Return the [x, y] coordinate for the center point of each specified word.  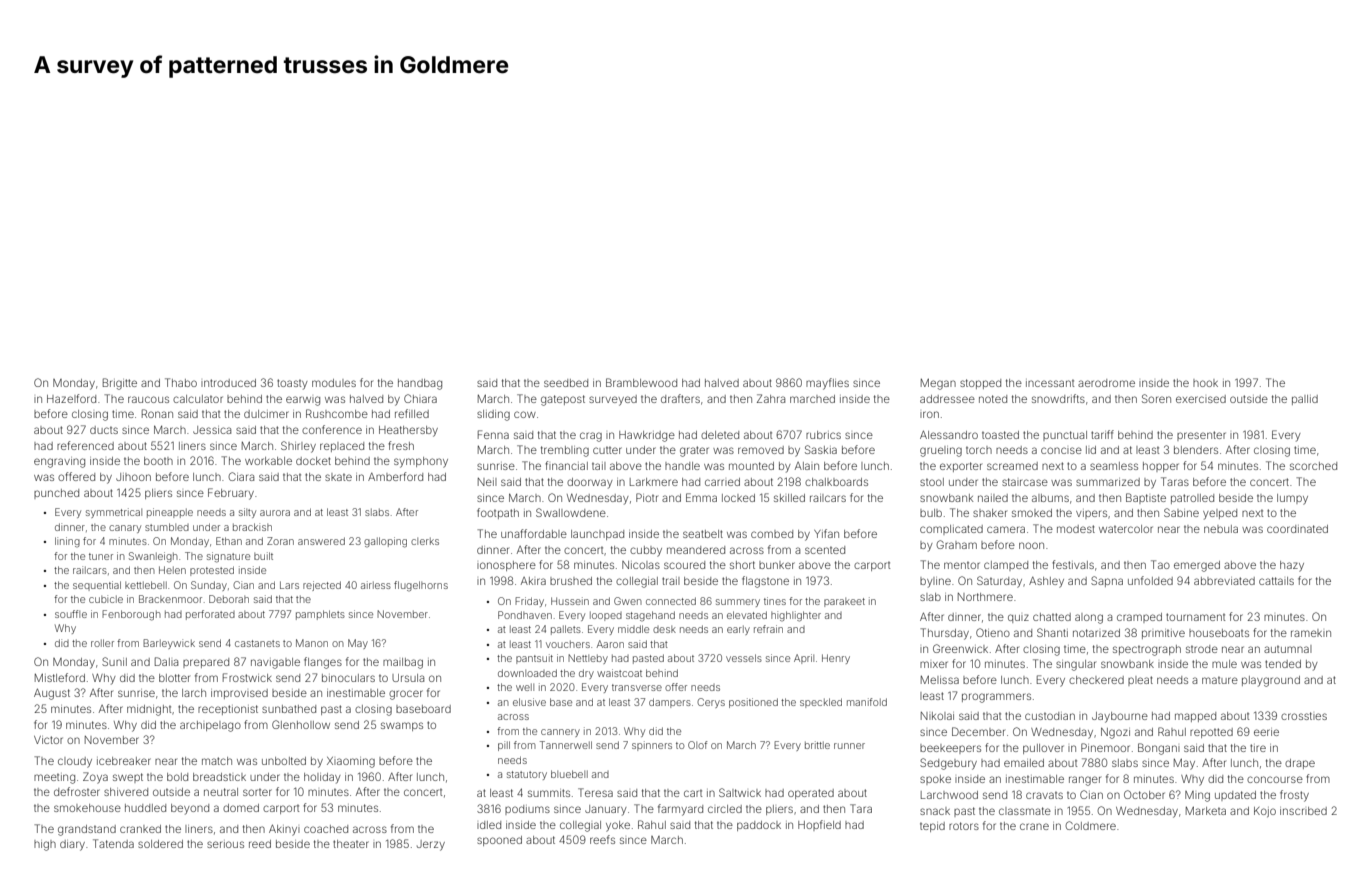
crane [1034, 826]
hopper [1161, 467]
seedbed [566, 383]
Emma [701, 497]
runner [849, 746]
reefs [602, 839]
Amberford [395, 476]
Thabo [181, 382]
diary [72, 845]
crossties [1304, 716]
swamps [402, 726]
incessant [1050, 383]
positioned [753, 703]
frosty [1294, 796]
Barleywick [169, 644]
